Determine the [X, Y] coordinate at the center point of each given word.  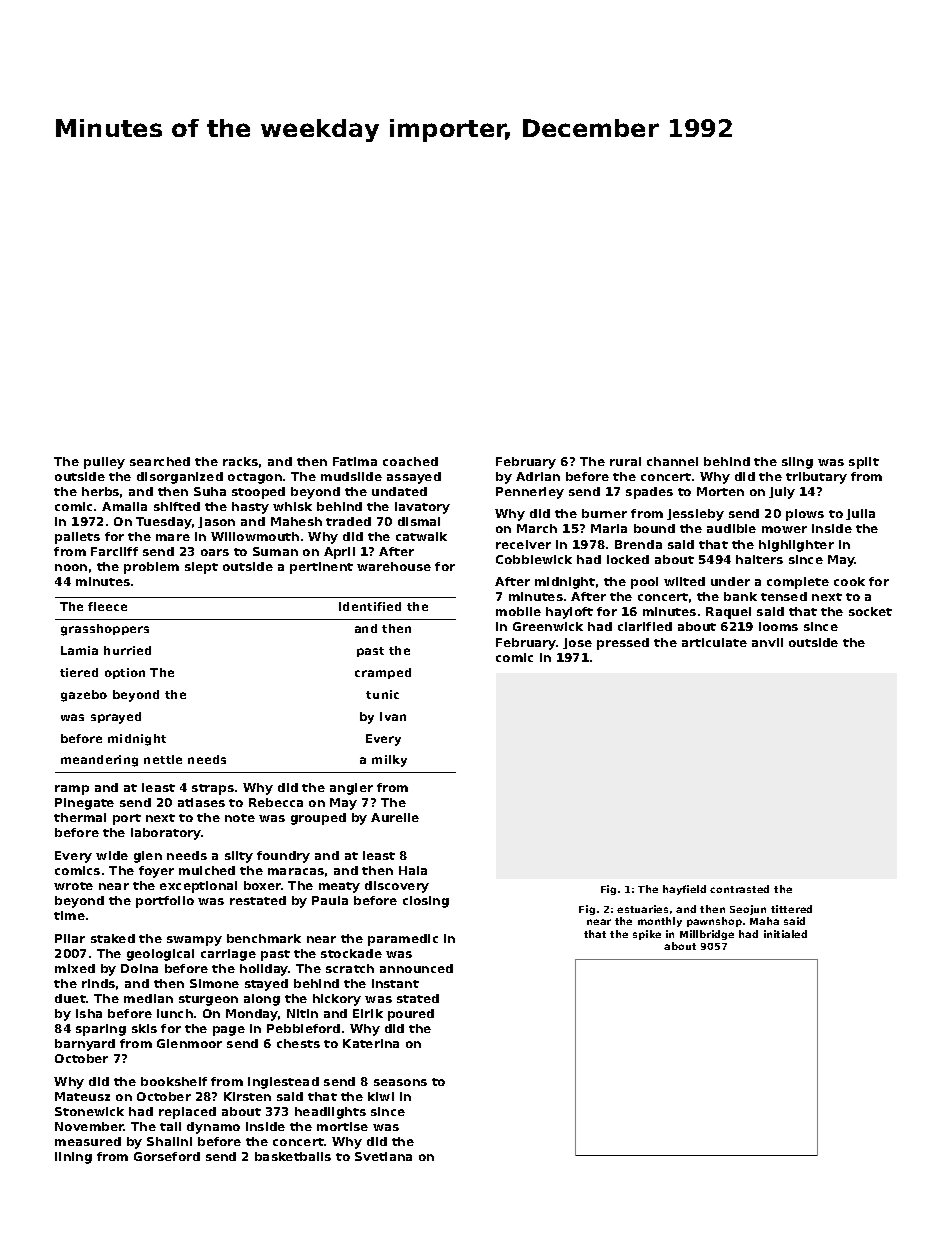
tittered [791, 909]
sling [797, 463]
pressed [623, 644]
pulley [104, 463]
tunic [382, 694]
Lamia [79, 650]
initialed [785, 934]
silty [239, 857]
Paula [330, 900]
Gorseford [167, 1156]
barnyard [85, 1045]
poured [411, 1015]
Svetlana [383, 1156]
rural [625, 461]
